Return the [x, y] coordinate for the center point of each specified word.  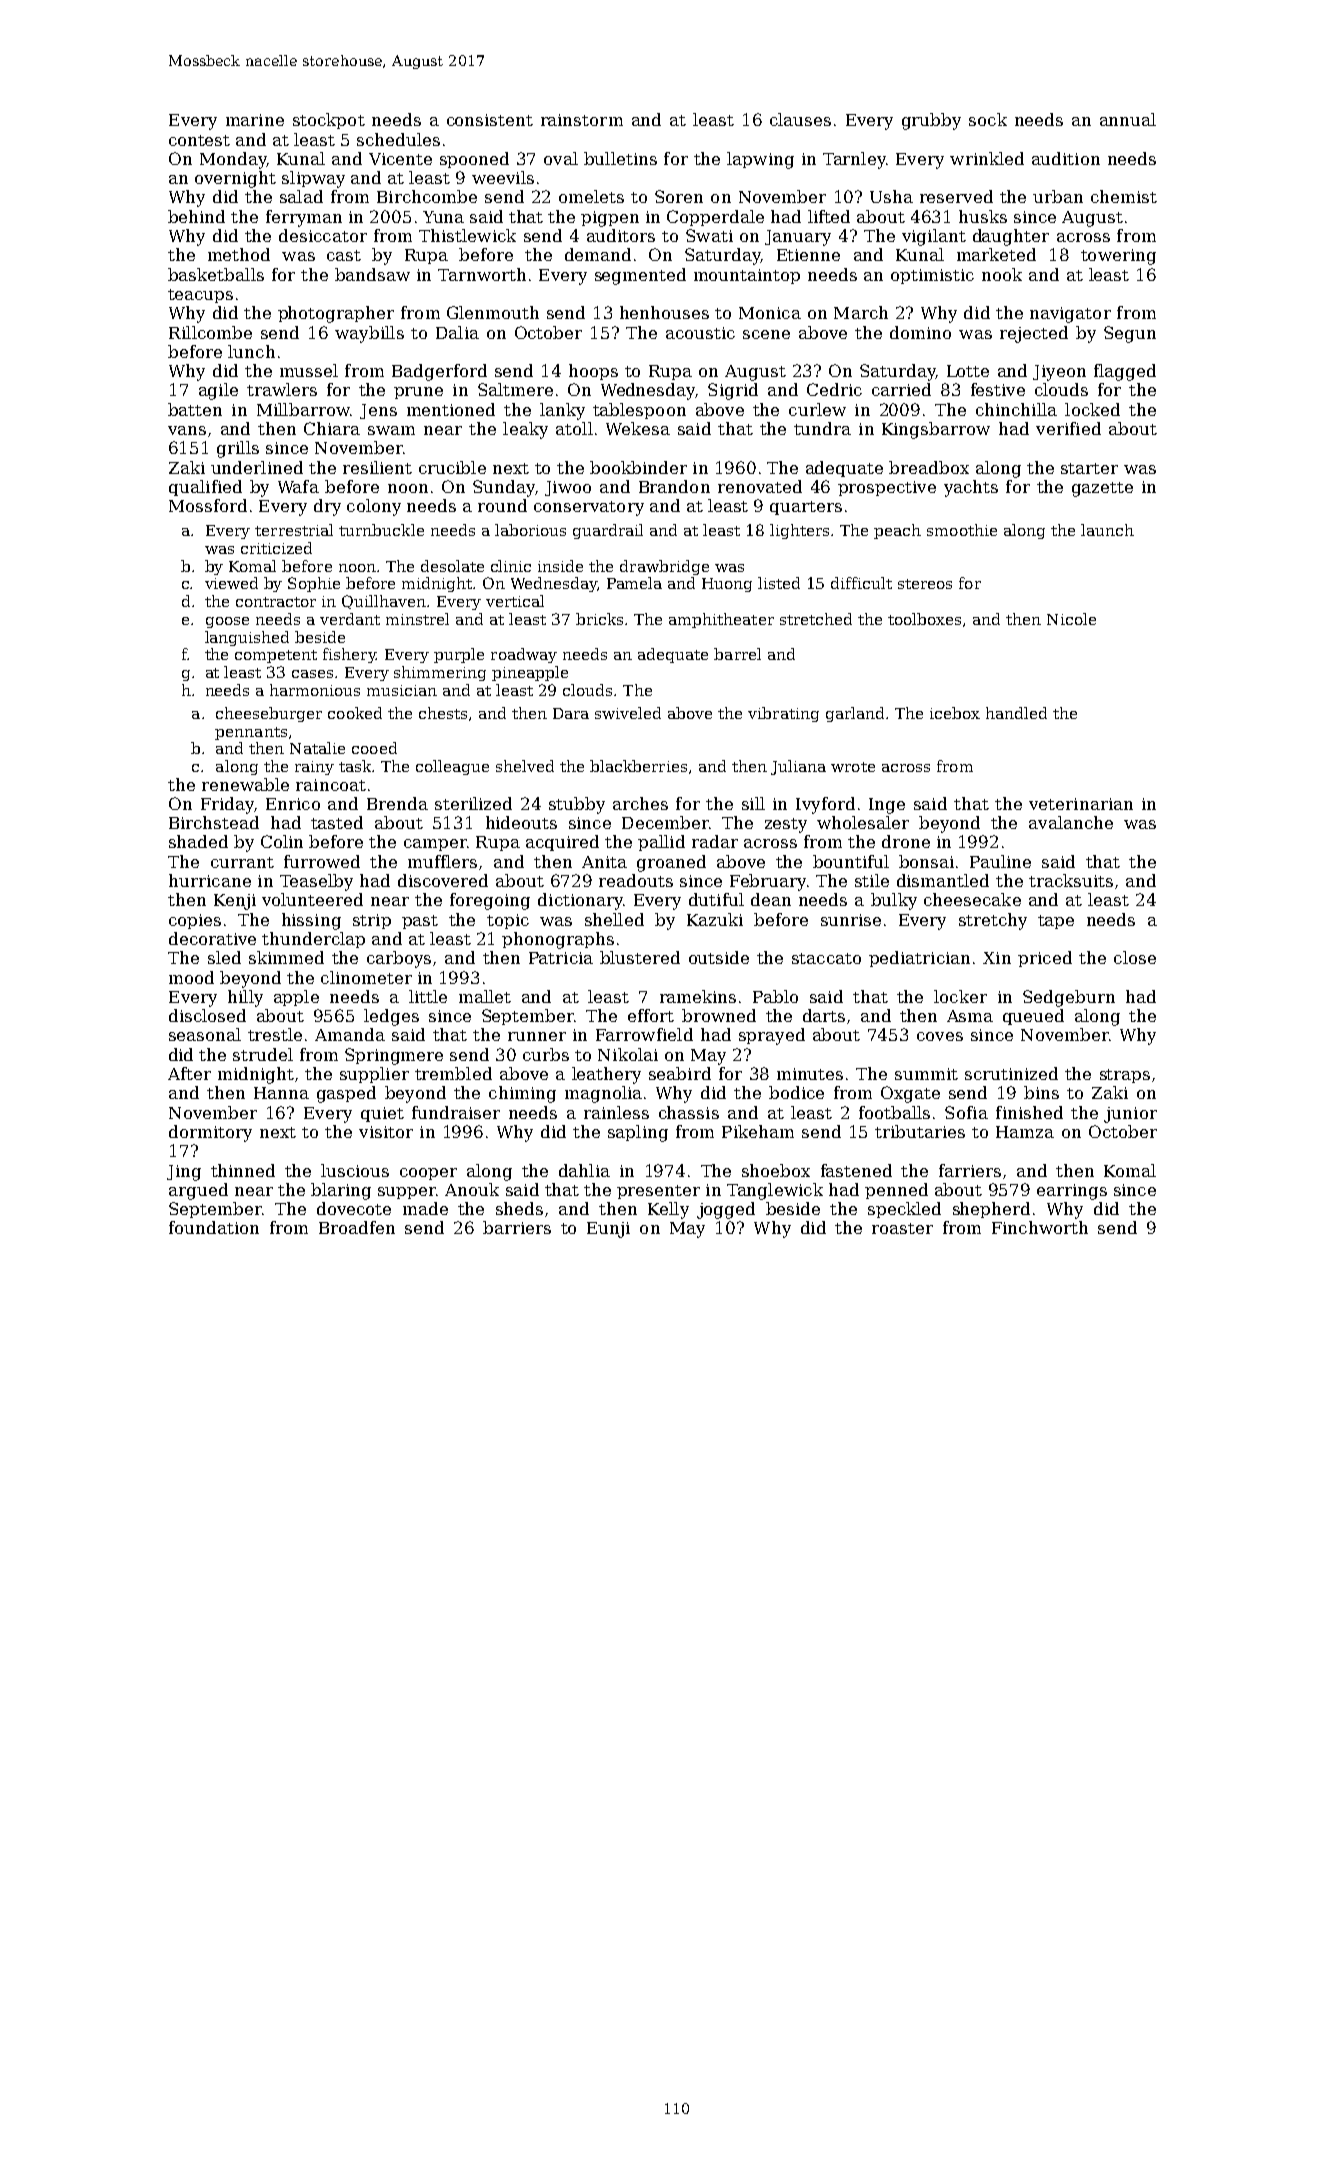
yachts [971, 488]
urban [1058, 196]
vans [187, 430]
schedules [398, 139]
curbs [546, 1054]
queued [1033, 1017]
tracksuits [1071, 880]
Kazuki [715, 919]
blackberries [638, 766]
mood [191, 977]
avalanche [1071, 822]
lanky [562, 411]
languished [247, 638]
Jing [184, 1173]
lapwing [760, 160]
